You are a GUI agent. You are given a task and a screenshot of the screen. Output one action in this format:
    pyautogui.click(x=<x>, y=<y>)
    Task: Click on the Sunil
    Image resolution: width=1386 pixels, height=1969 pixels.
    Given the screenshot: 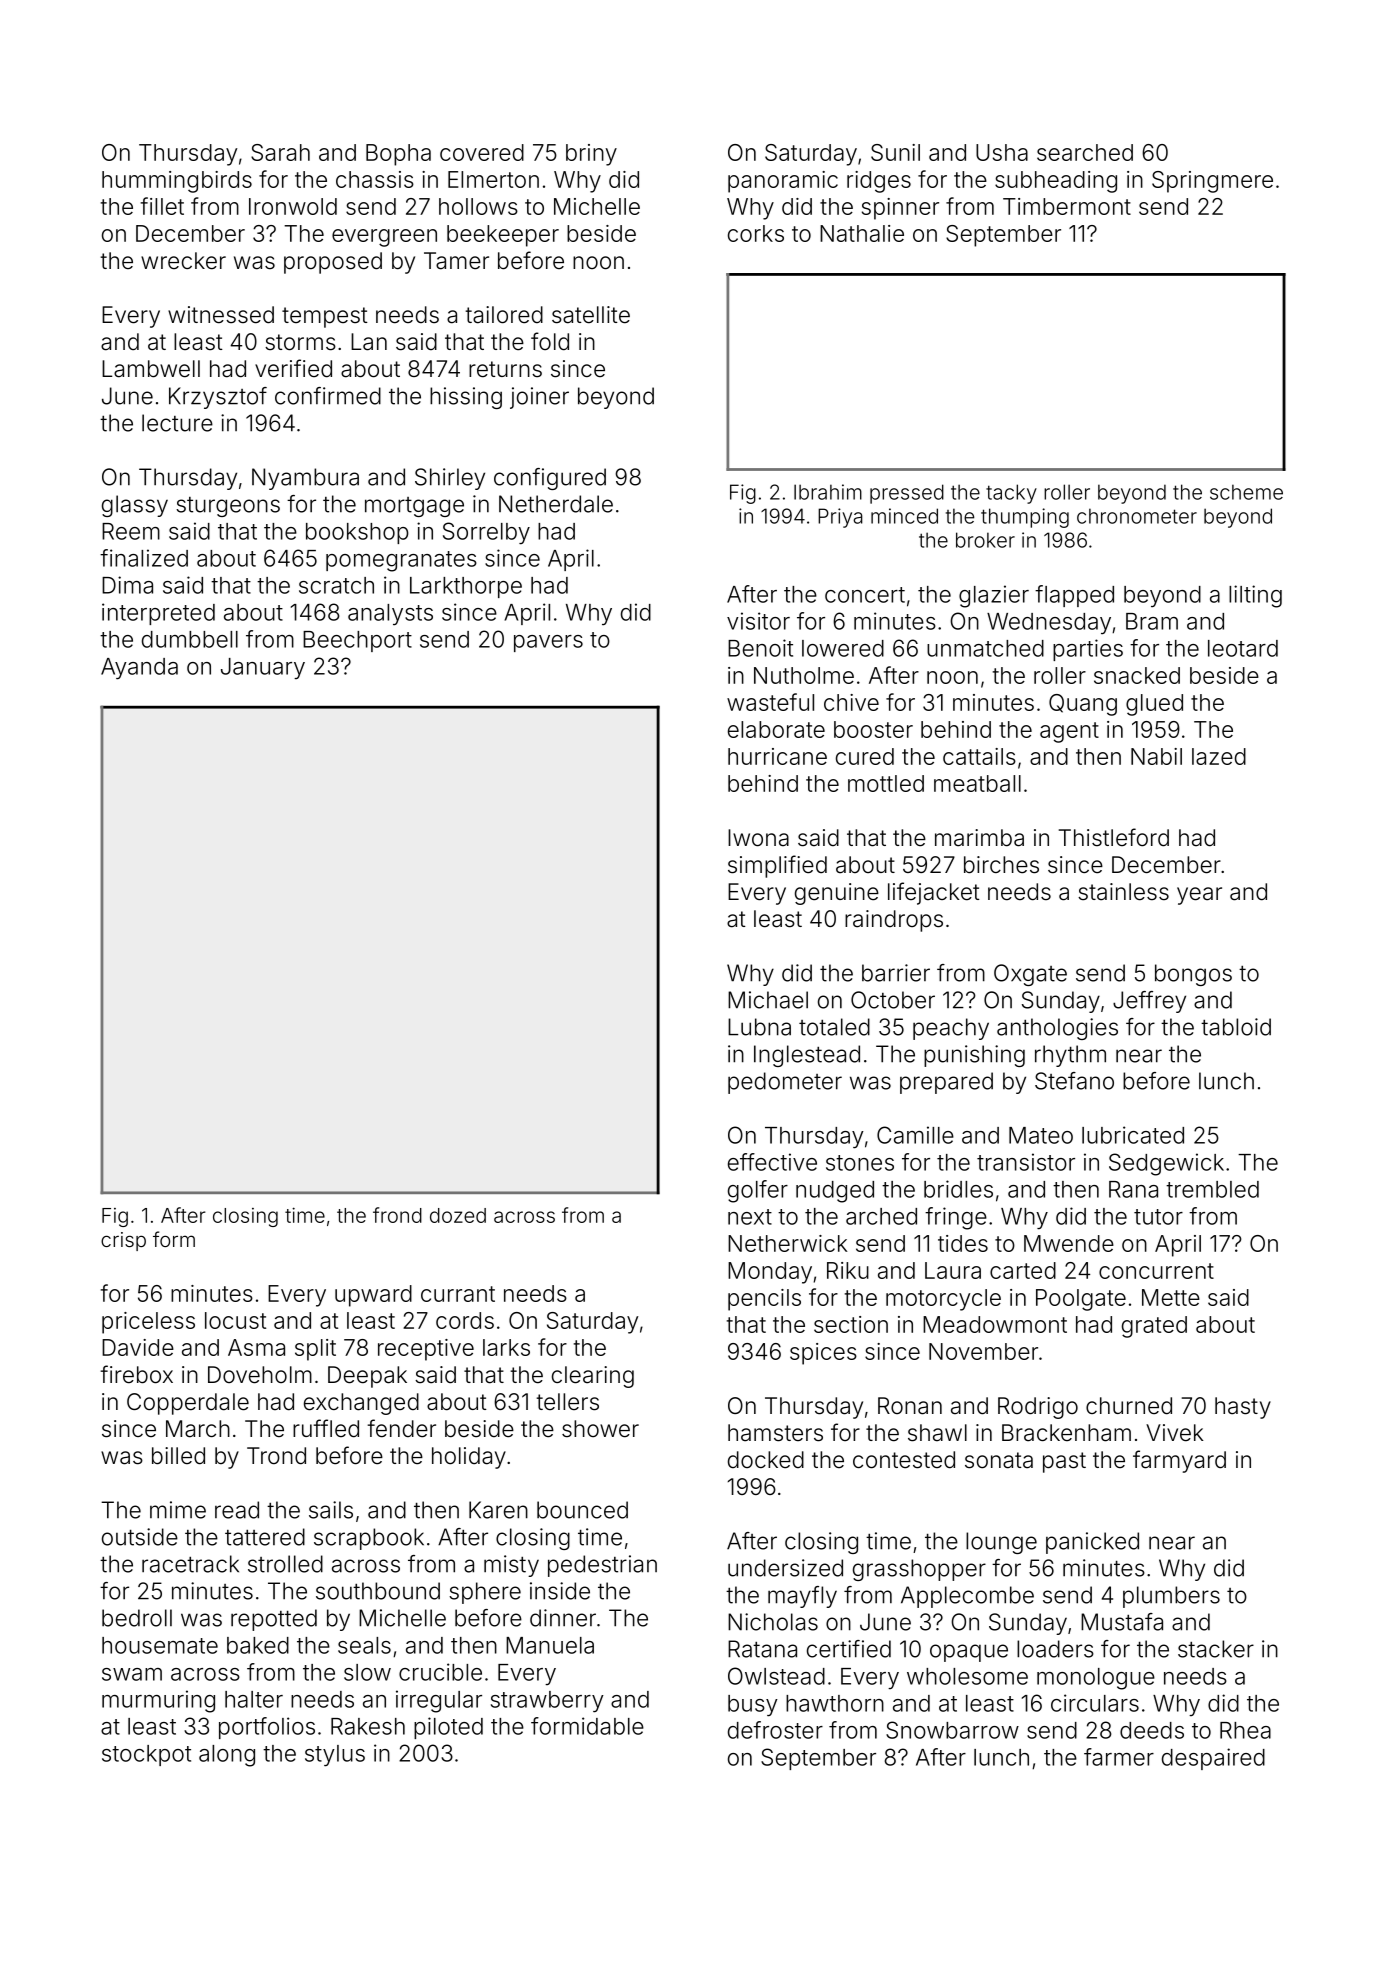 What is the action you would take?
    pyautogui.click(x=895, y=152)
